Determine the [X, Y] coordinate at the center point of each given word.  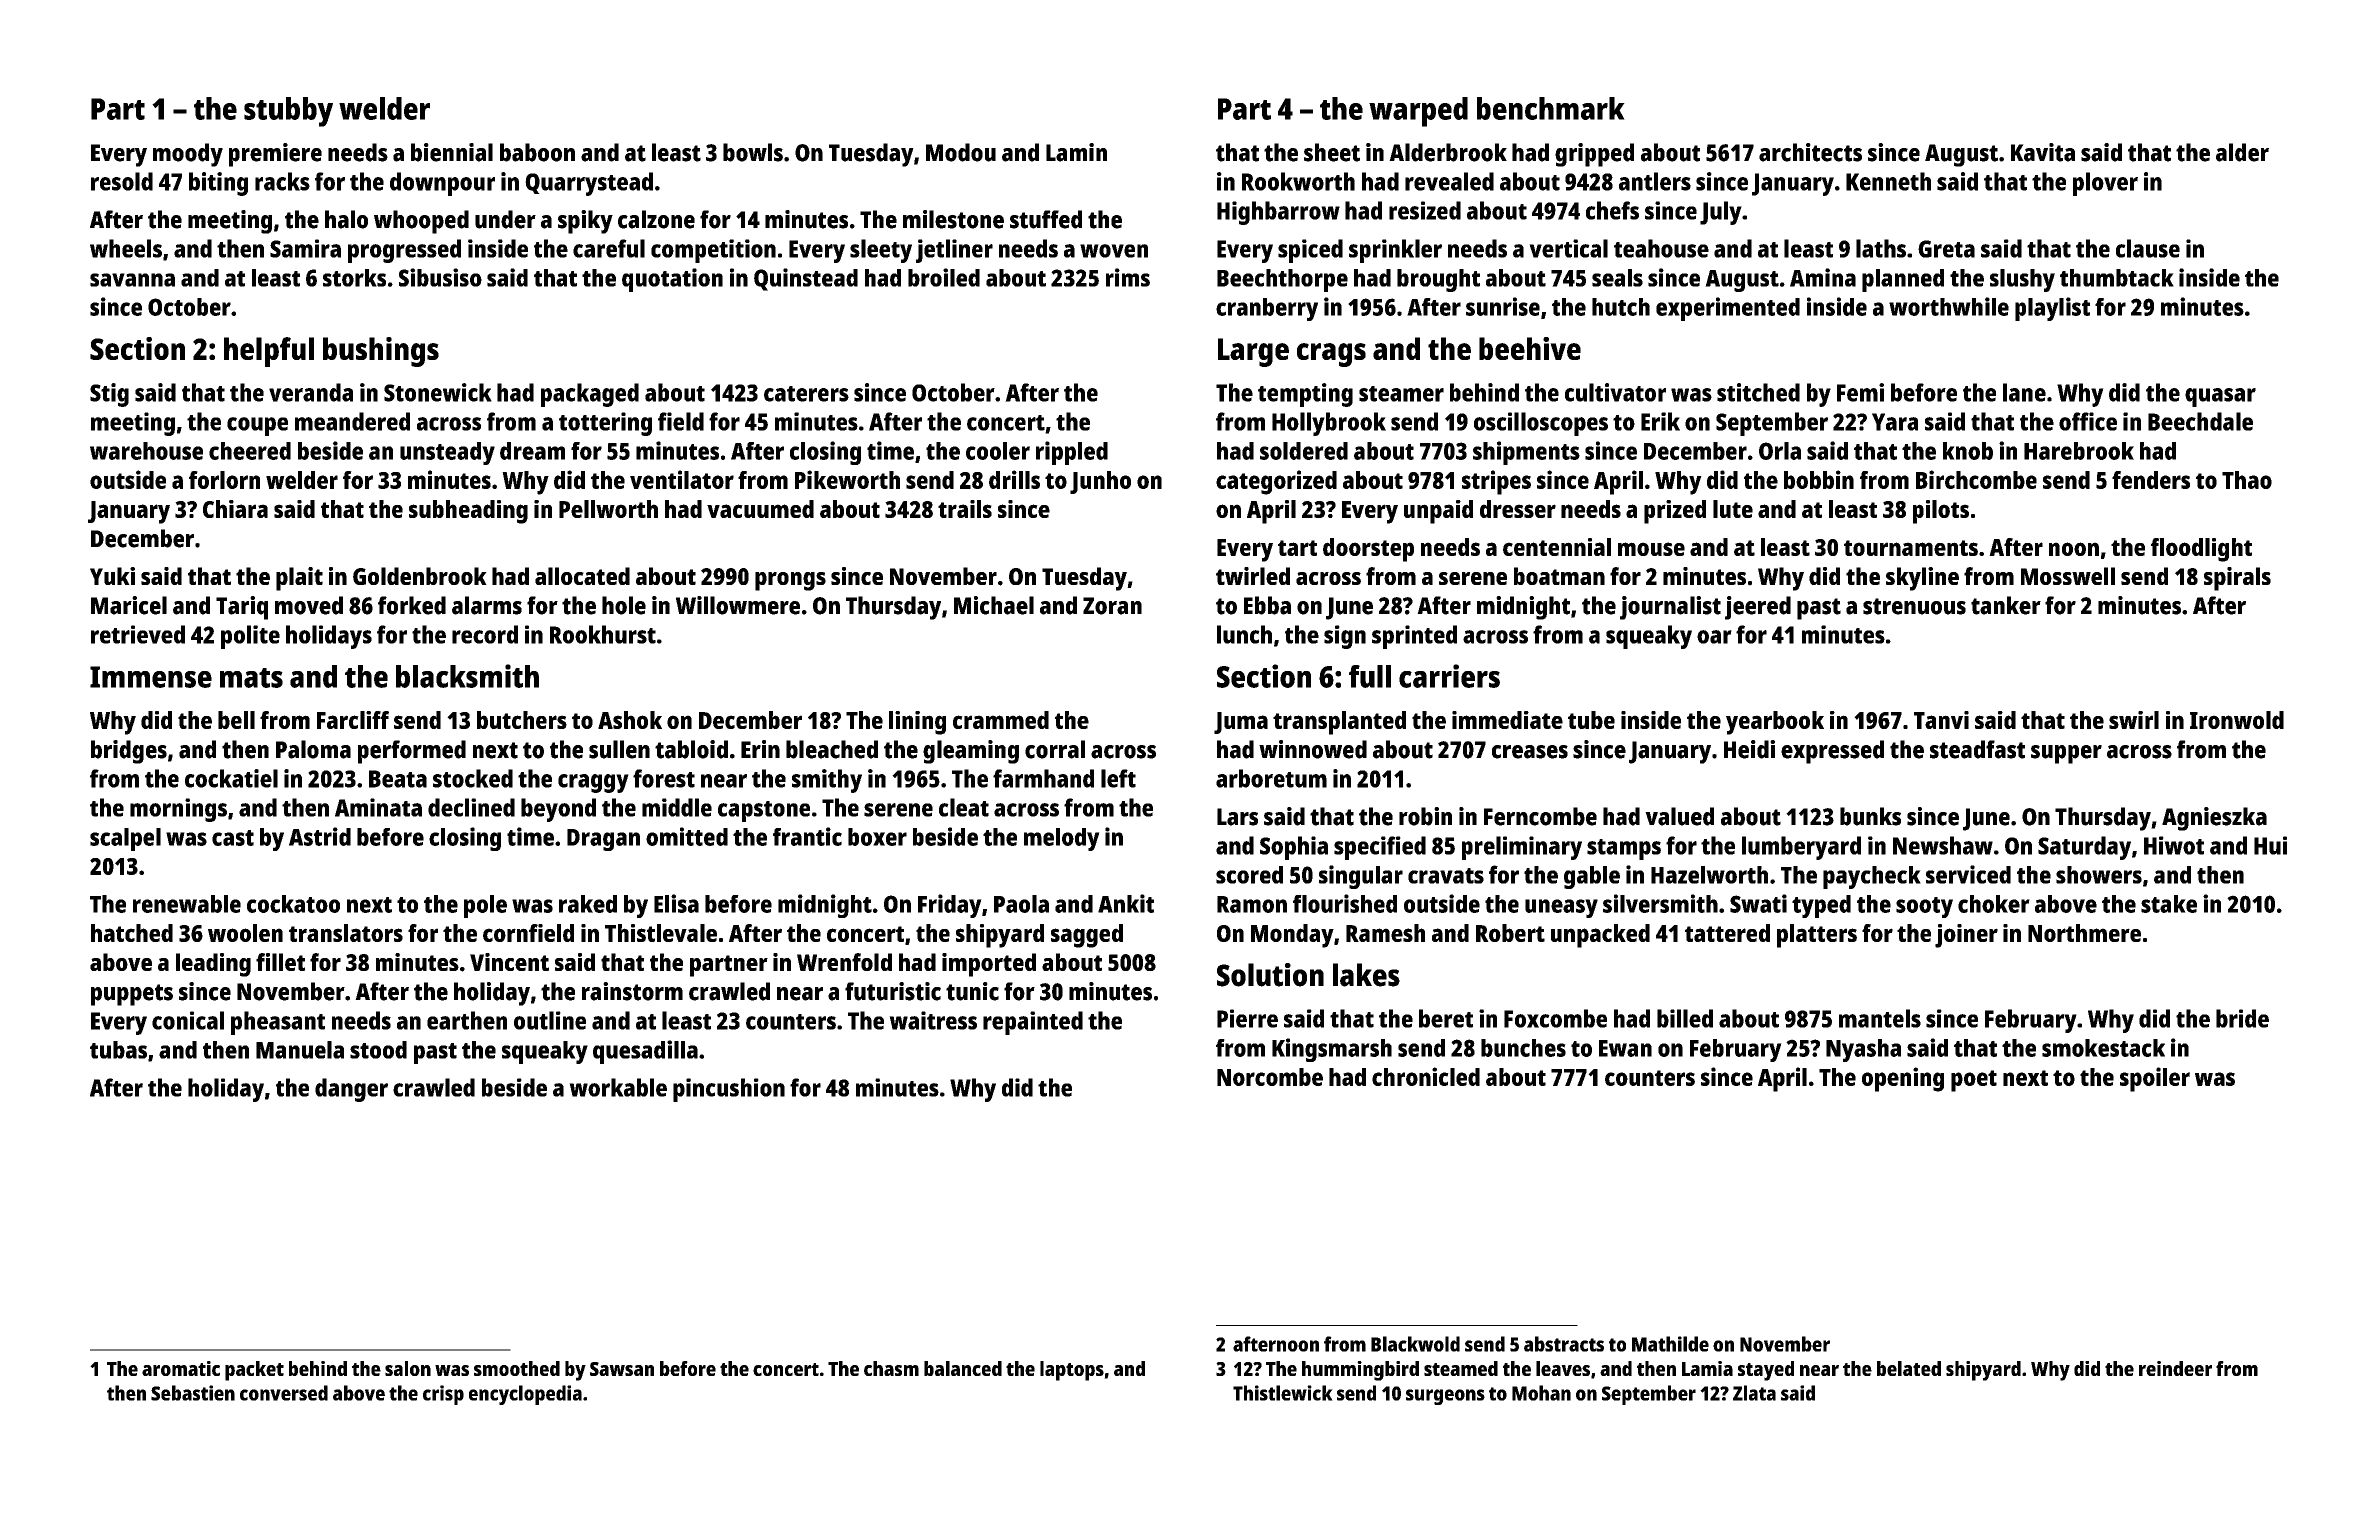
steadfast [1977, 749]
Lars [1237, 817]
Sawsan [622, 1369]
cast [233, 838]
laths [1881, 248]
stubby [288, 112]
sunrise [1503, 306]
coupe [257, 426]
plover [2105, 184]
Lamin [1076, 152]
